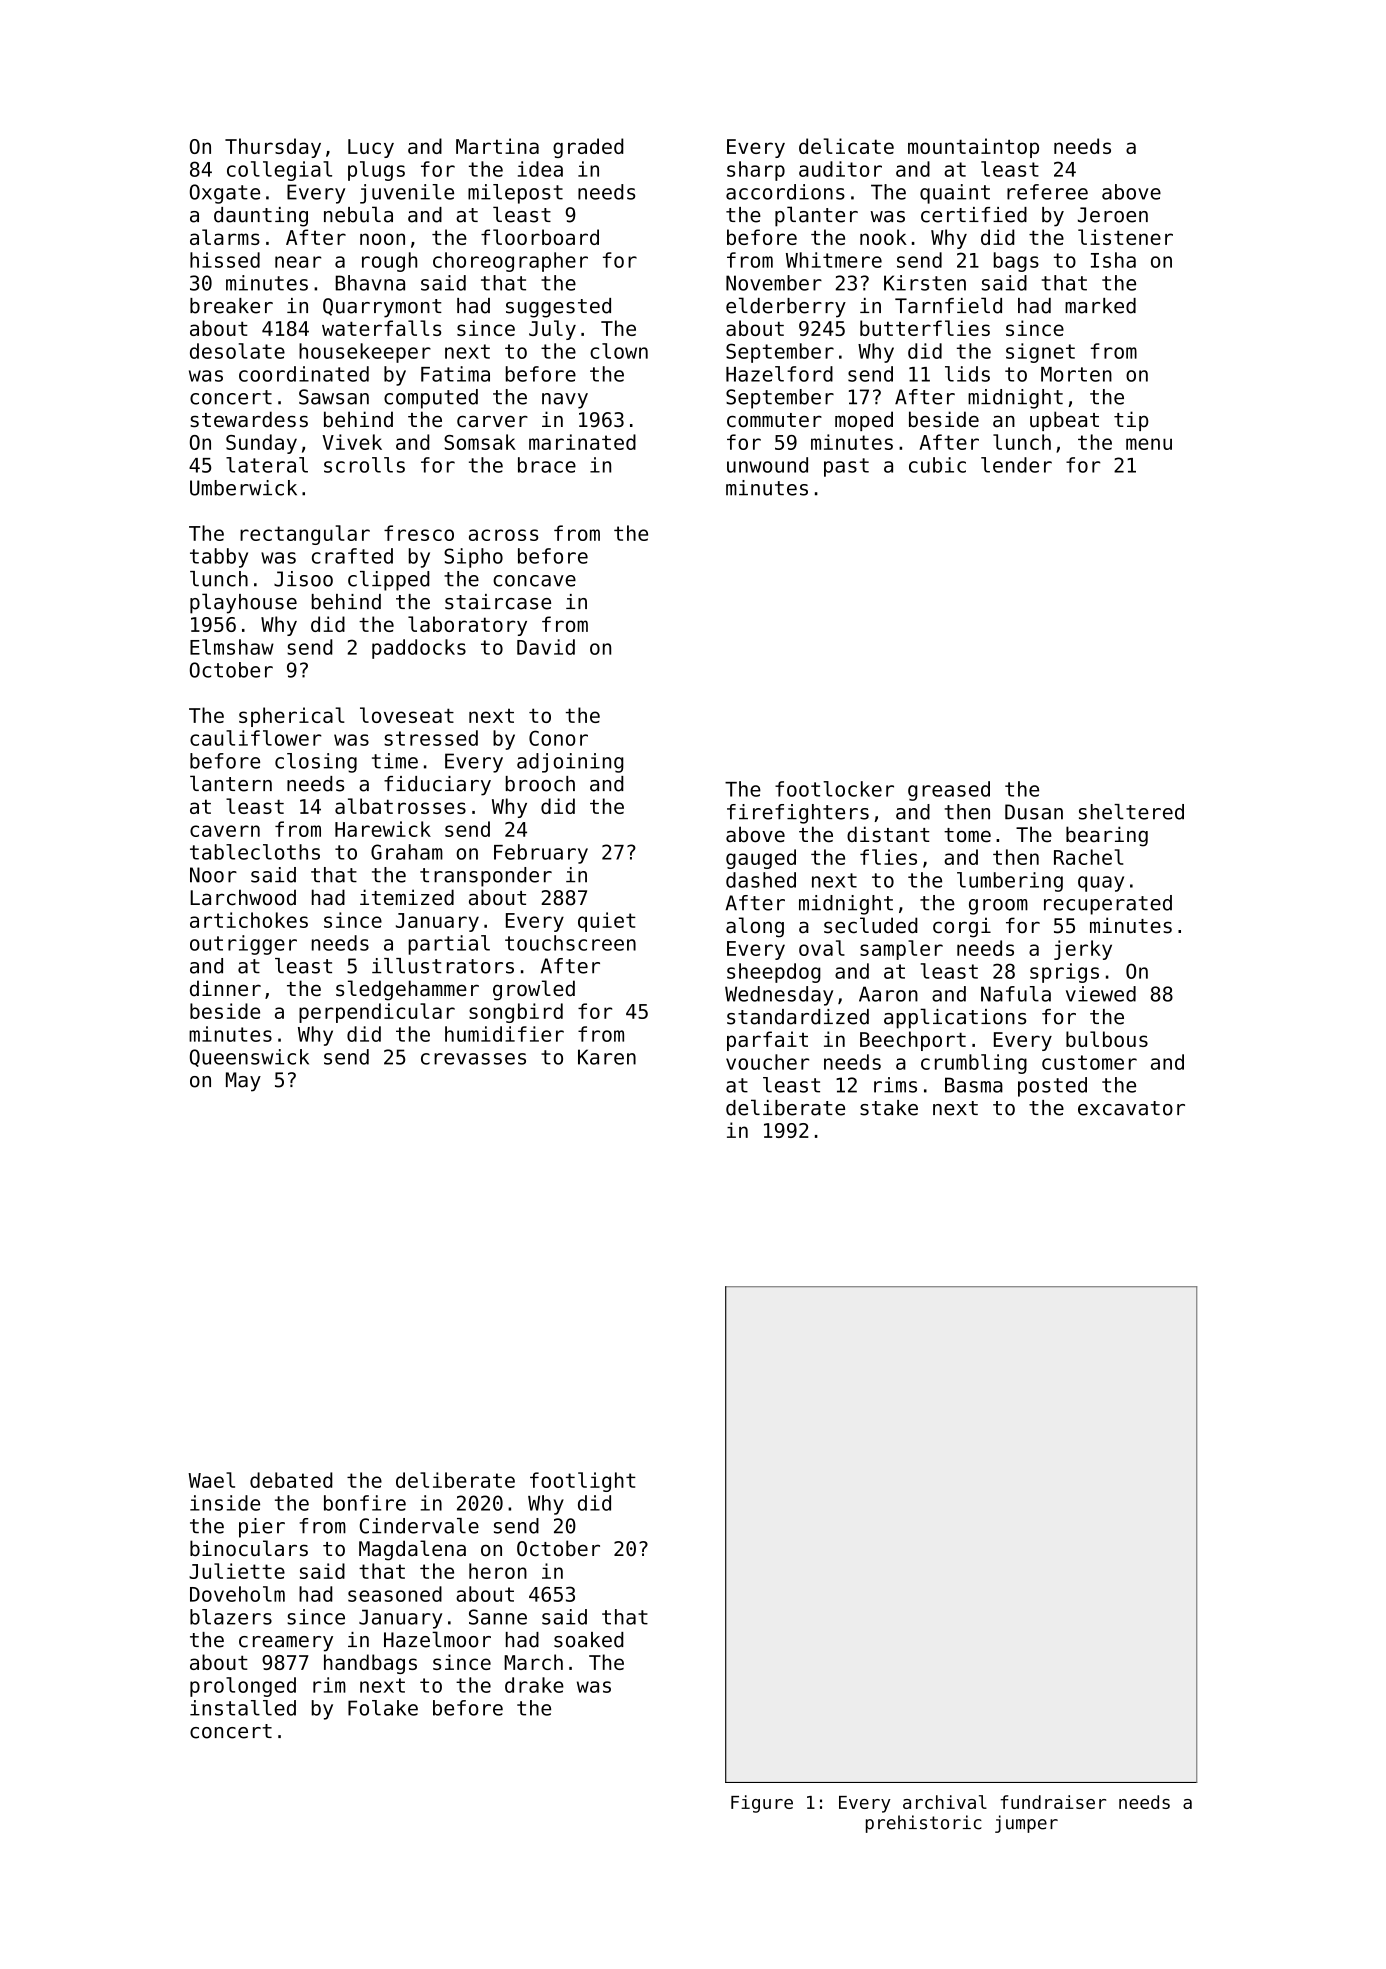  Describe the element at coordinates (846, 467) in the screenshot. I see `past` at that location.
